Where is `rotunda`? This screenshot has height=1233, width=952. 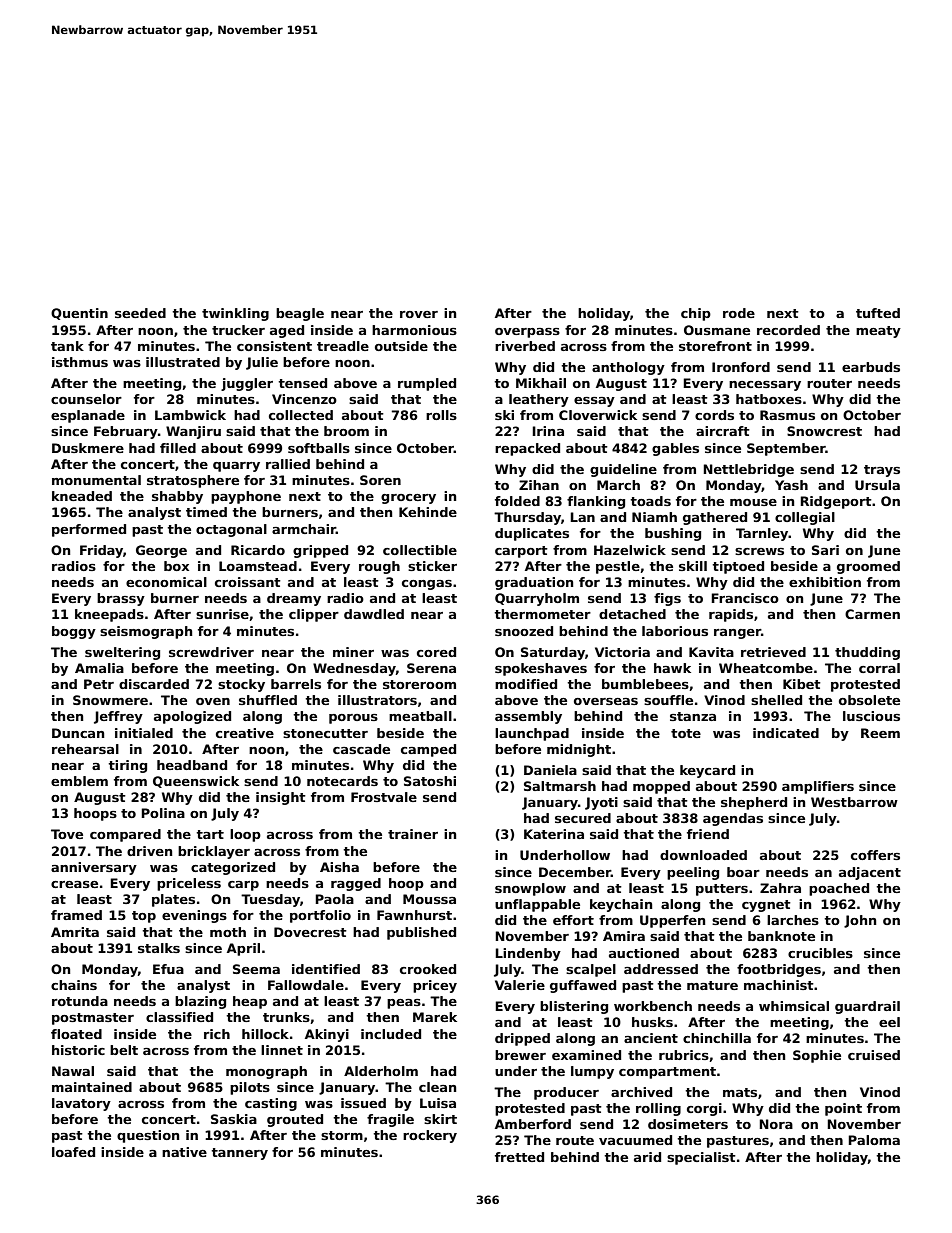 rotunda is located at coordinates (80, 1001).
